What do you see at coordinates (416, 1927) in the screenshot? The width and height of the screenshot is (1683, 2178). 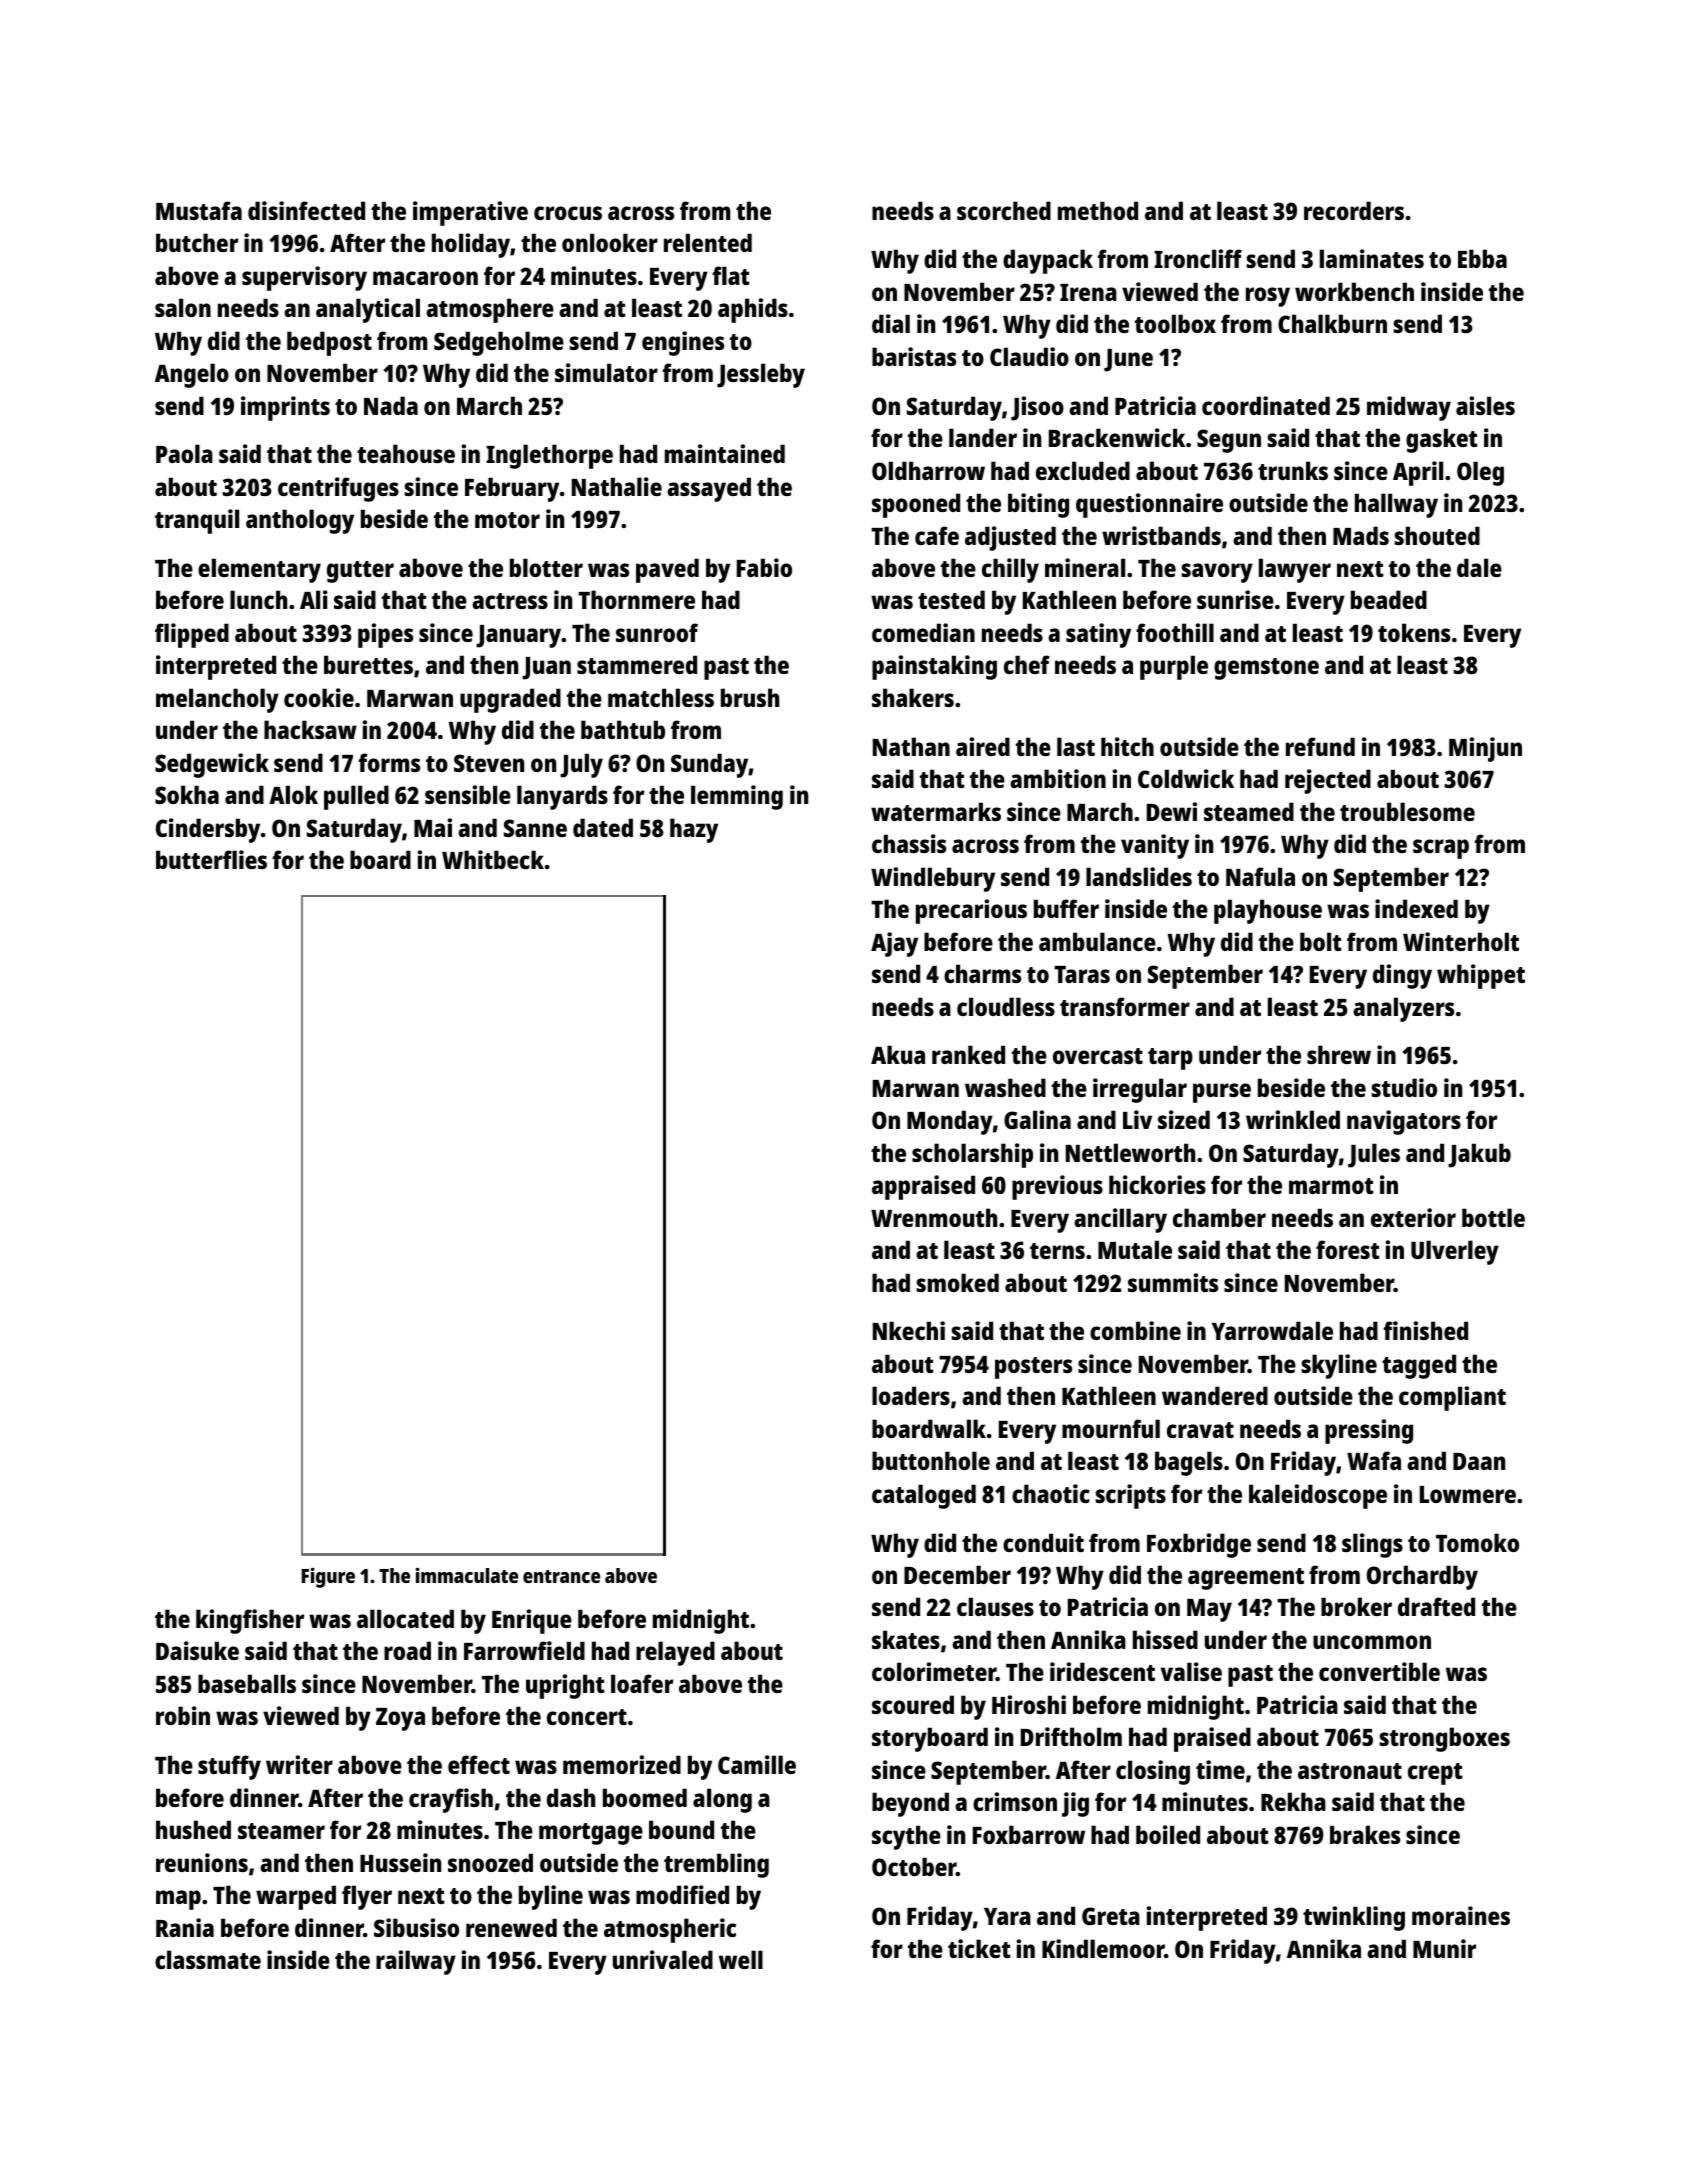 I see `Sibusiso` at bounding box center [416, 1927].
